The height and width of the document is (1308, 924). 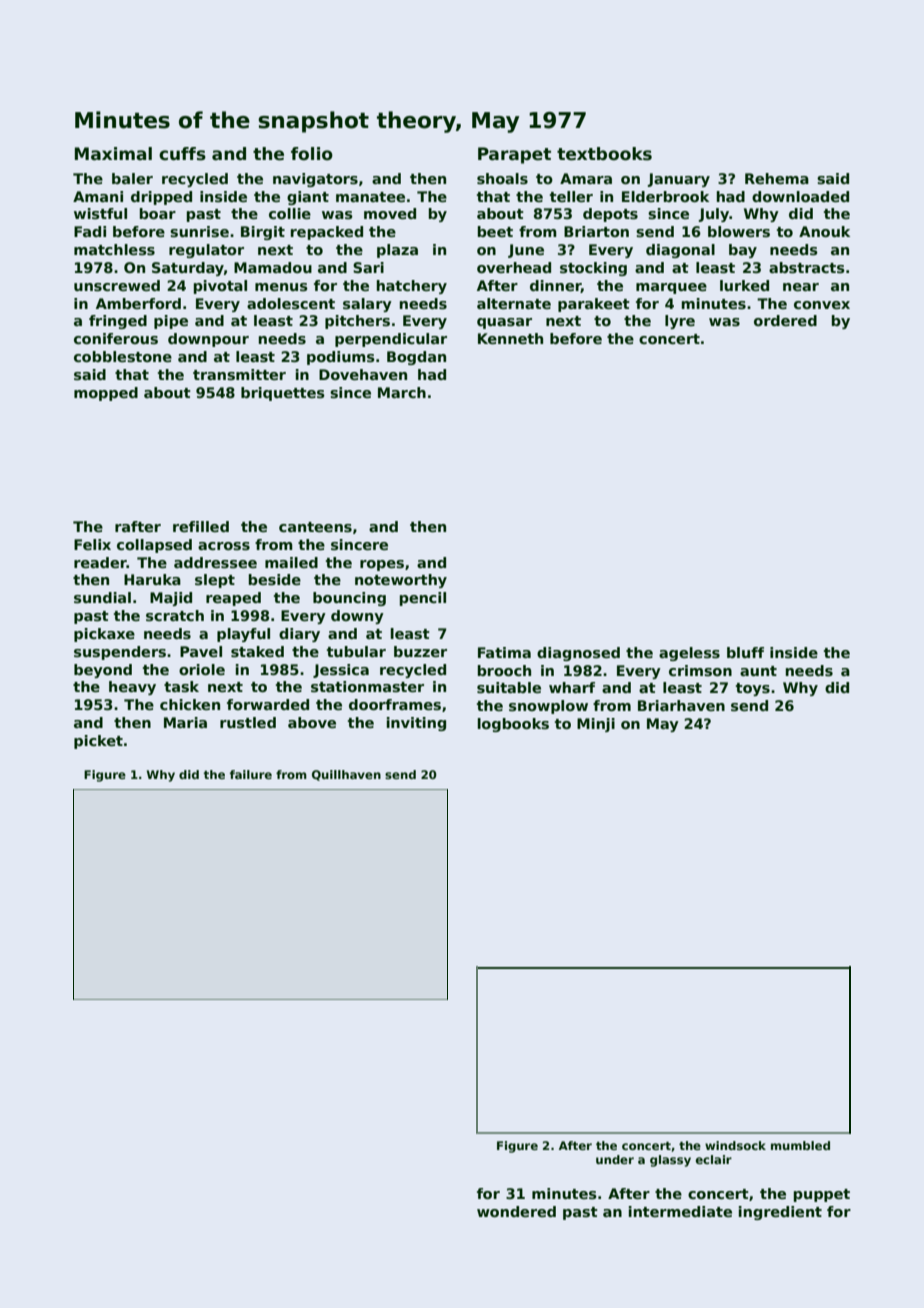 What do you see at coordinates (220, 287) in the document?
I see `pivotal` at bounding box center [220, 287].
